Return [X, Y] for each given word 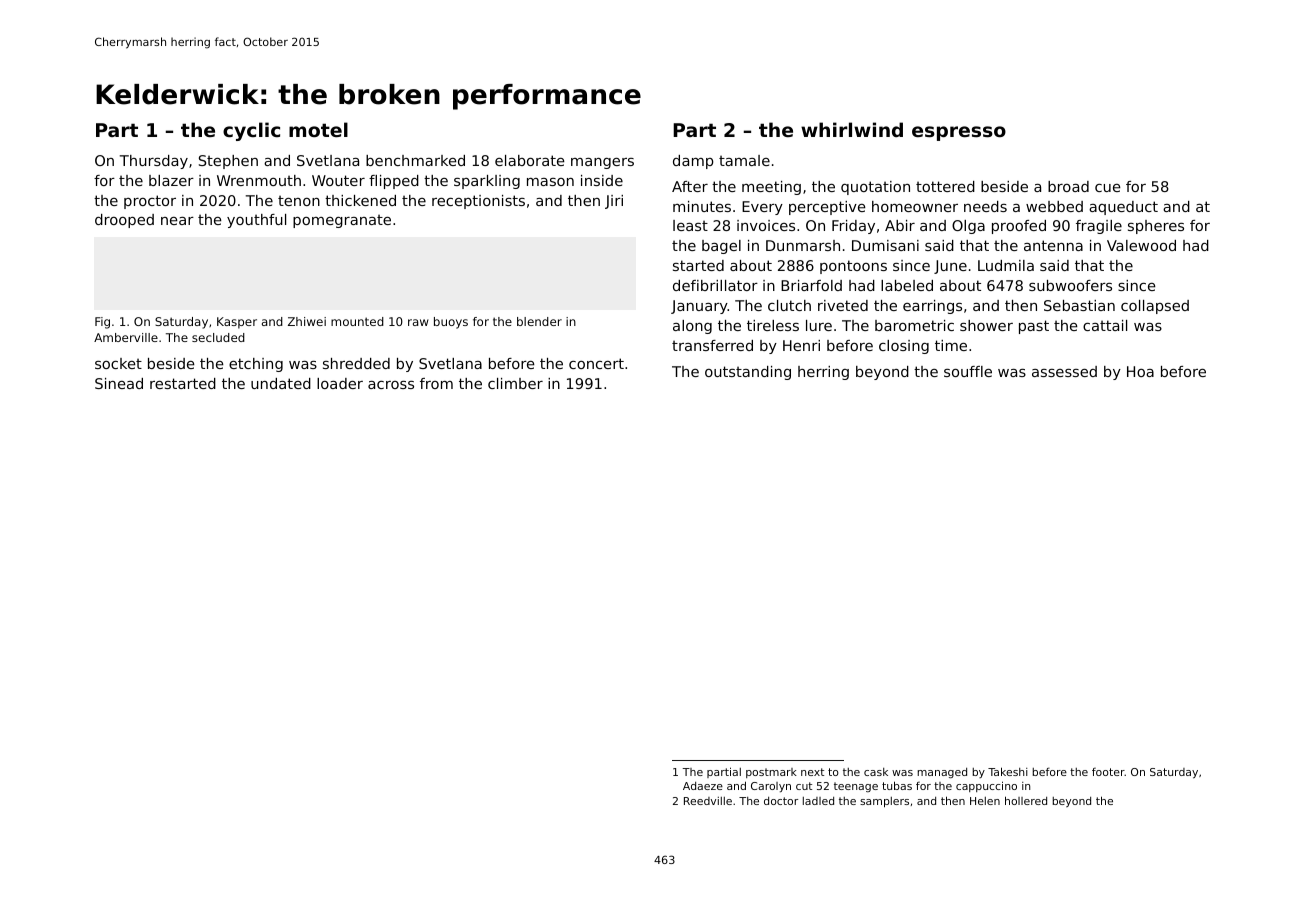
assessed [1064, 371]
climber [515, 383]
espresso [959, 133]
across [391, 385]
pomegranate [342, 221]
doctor [781, 801]
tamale [744, 160]
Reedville [708, 801]
